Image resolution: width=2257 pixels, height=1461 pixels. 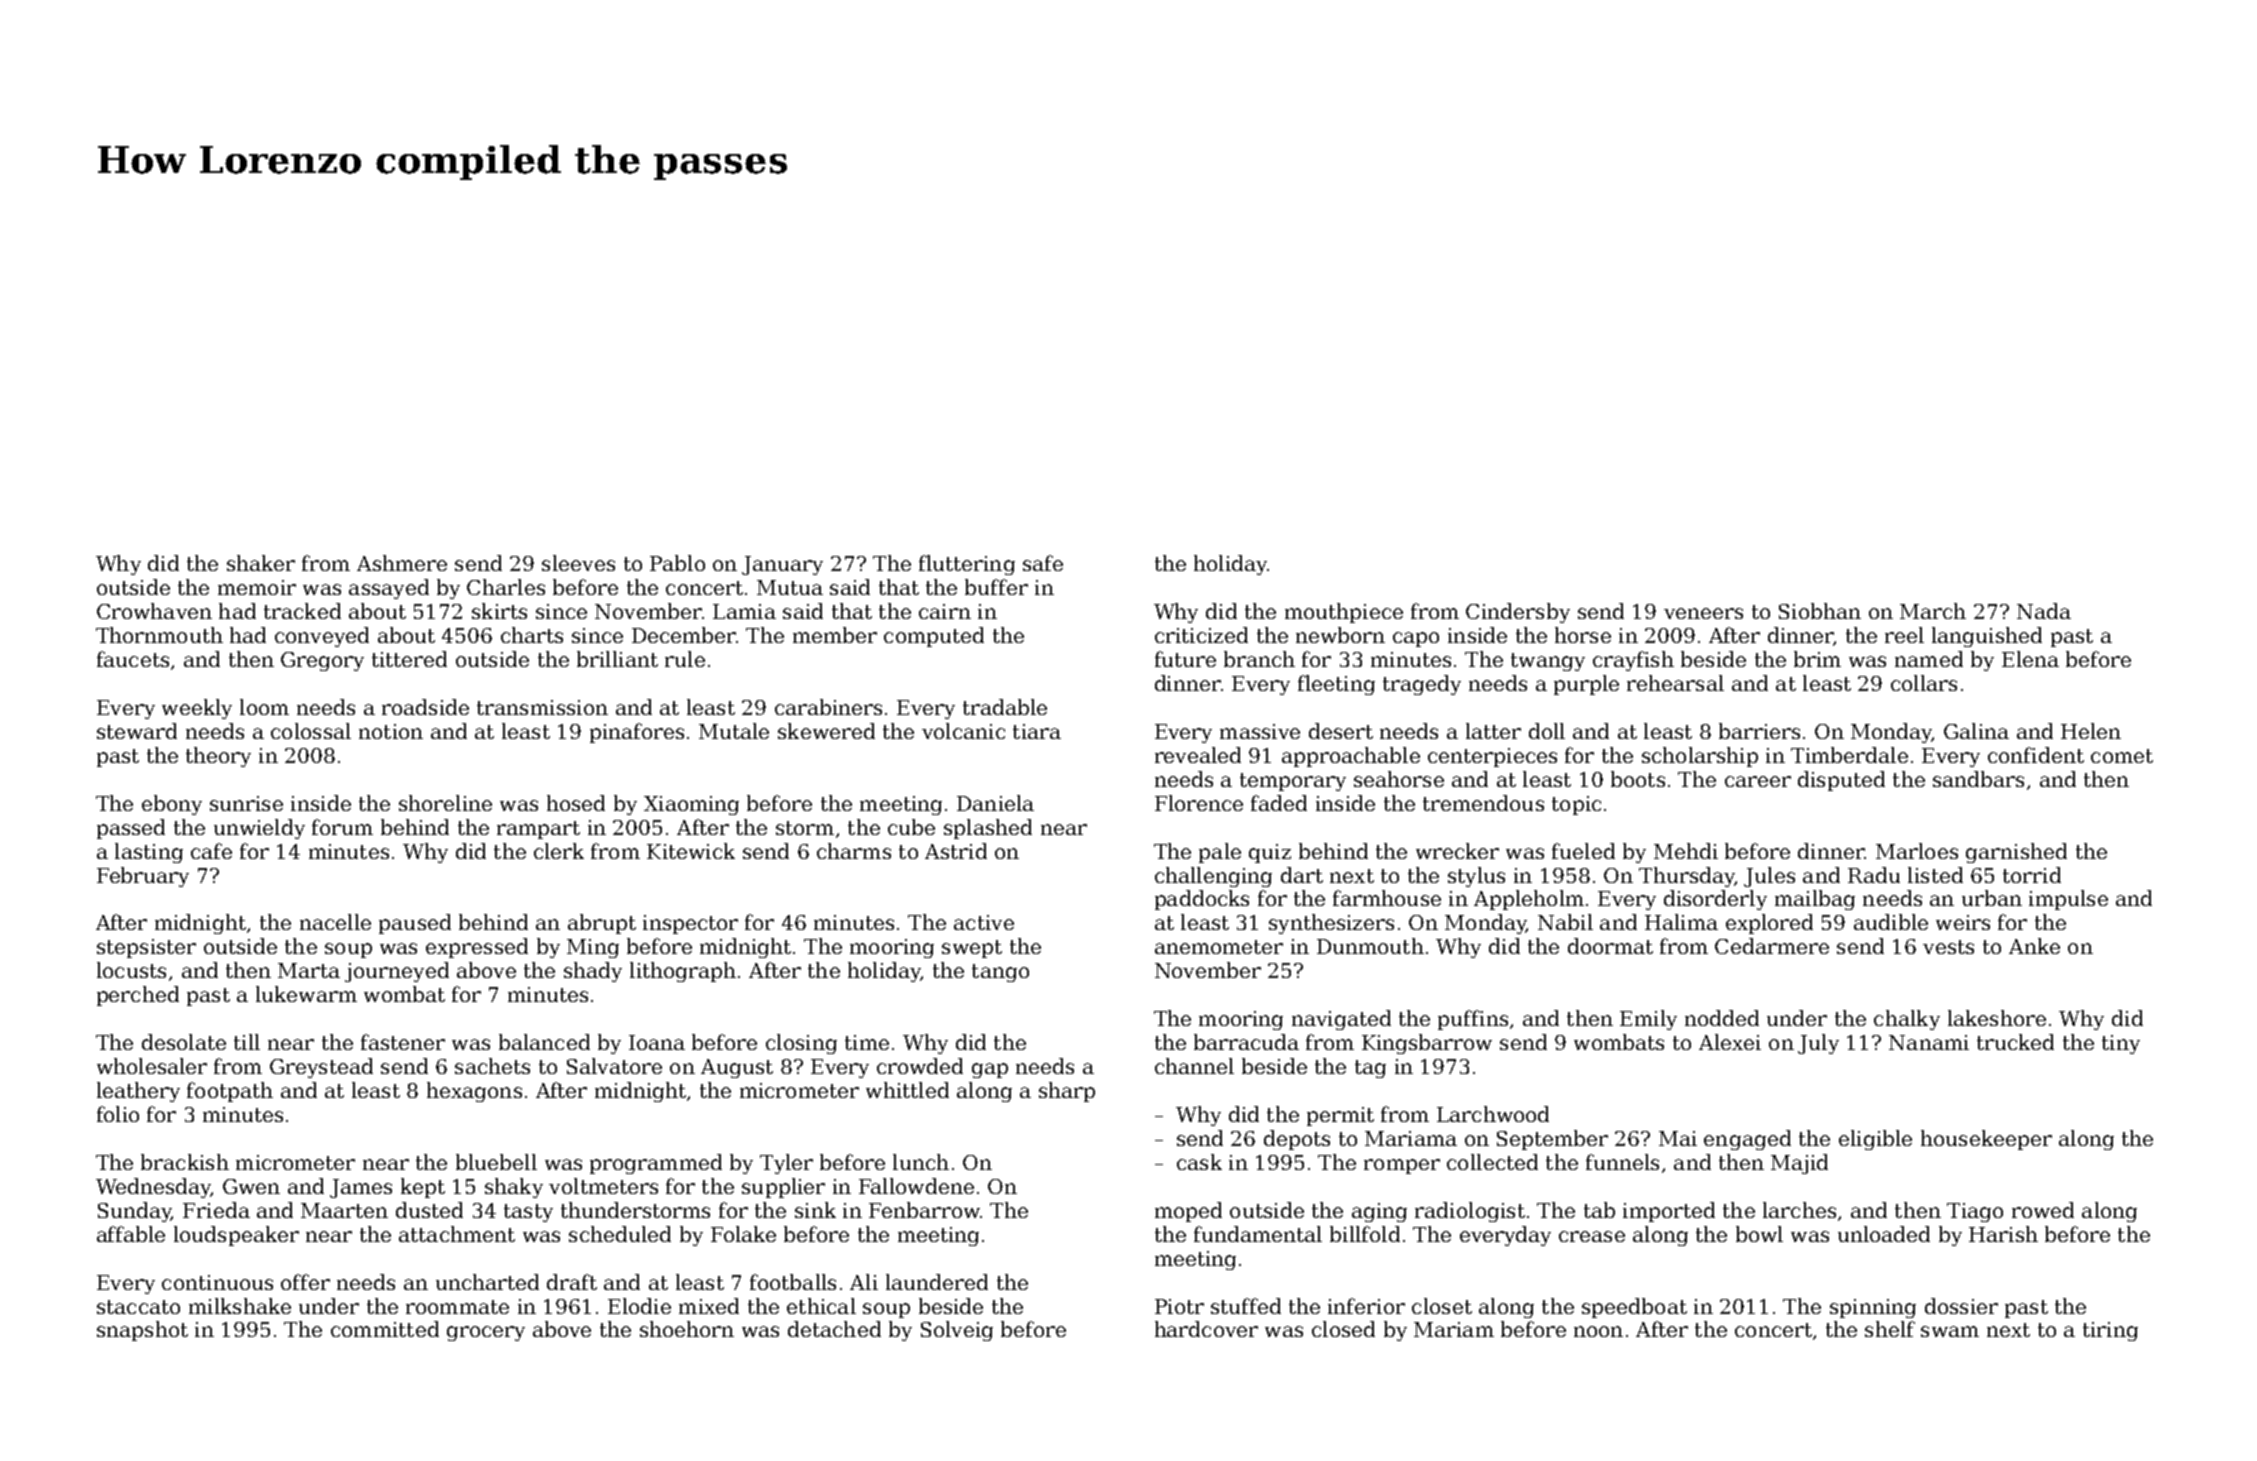 I want to click on Piotr, so click(x=1179, y=1306).
